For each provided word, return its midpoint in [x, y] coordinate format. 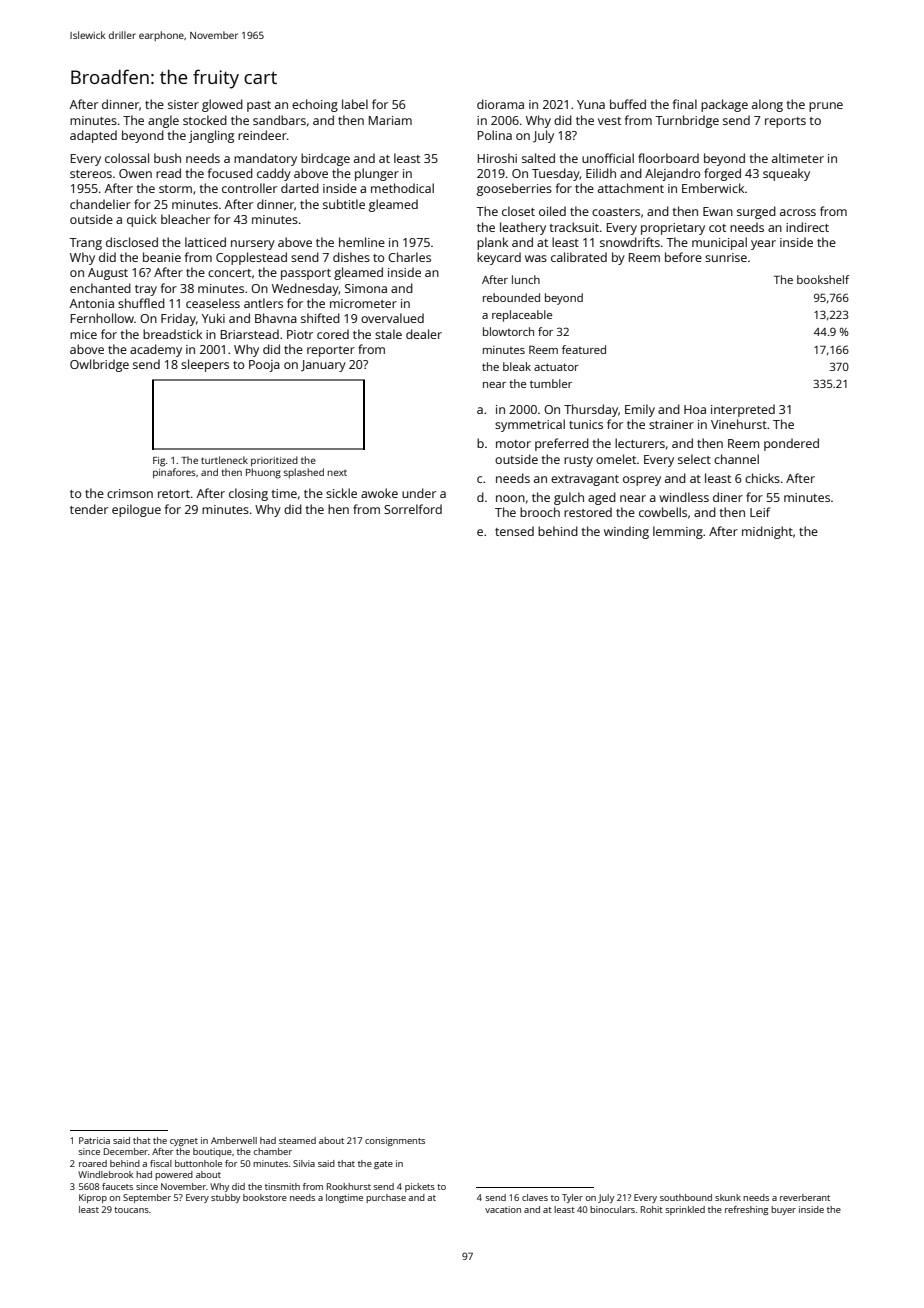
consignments [395, 1141]
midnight [767, 532]
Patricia [94, 1140]
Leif [760, 512]
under [419, 493]
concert [229, 273]
